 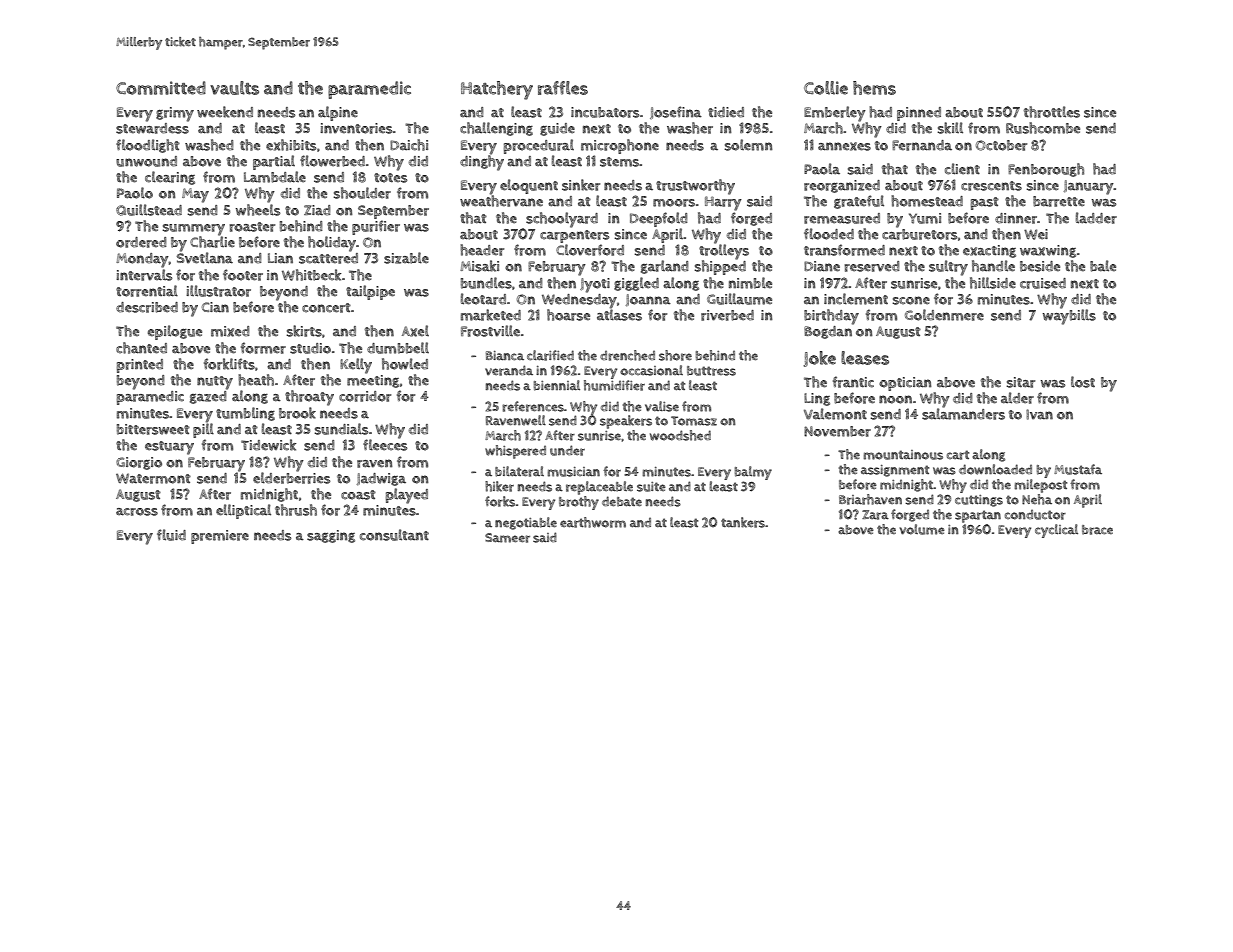 I want to click on Collie, so click(x=826, y=88).
